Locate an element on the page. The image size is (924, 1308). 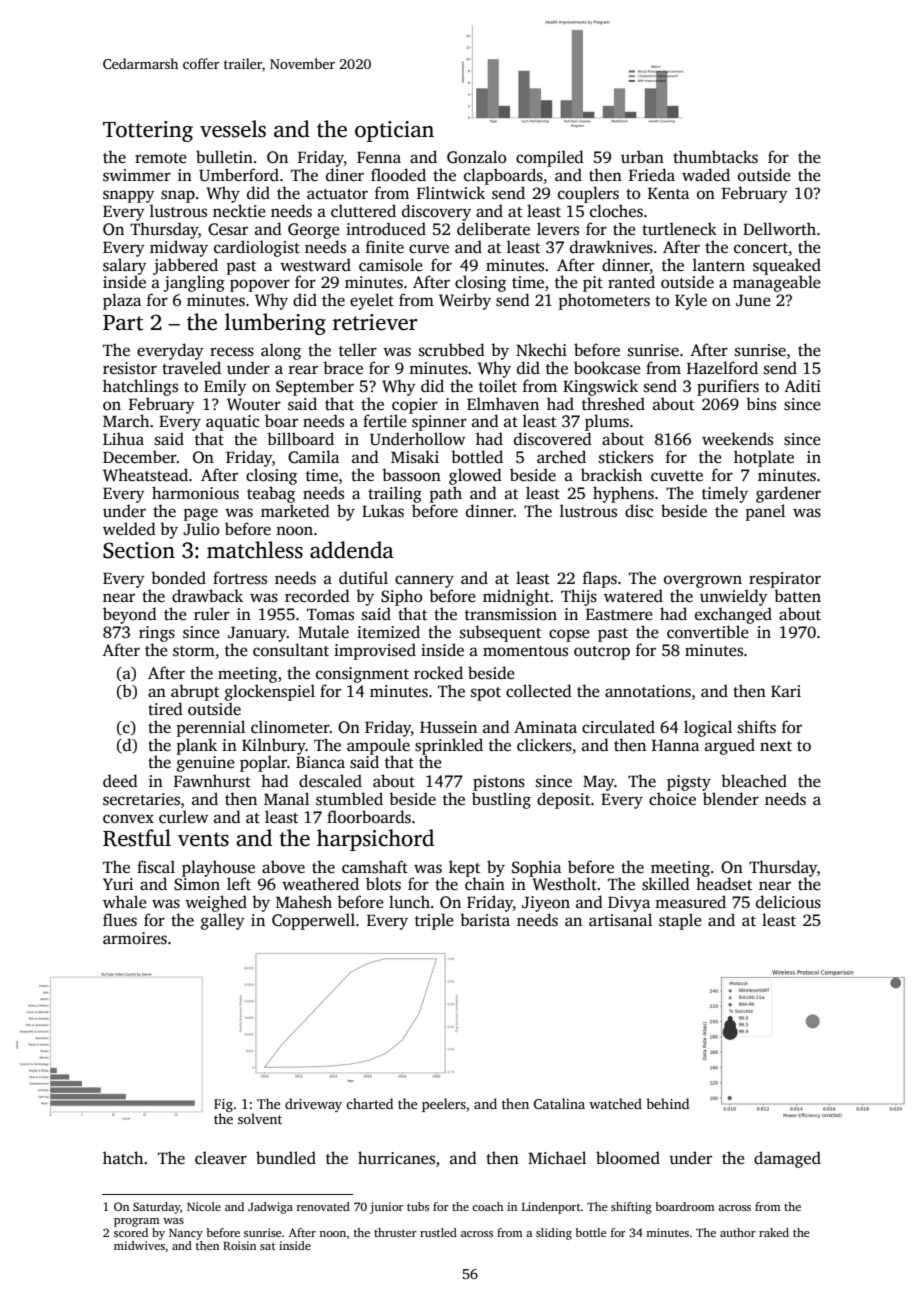
Nkechi is located at coordinates (541, 350).
